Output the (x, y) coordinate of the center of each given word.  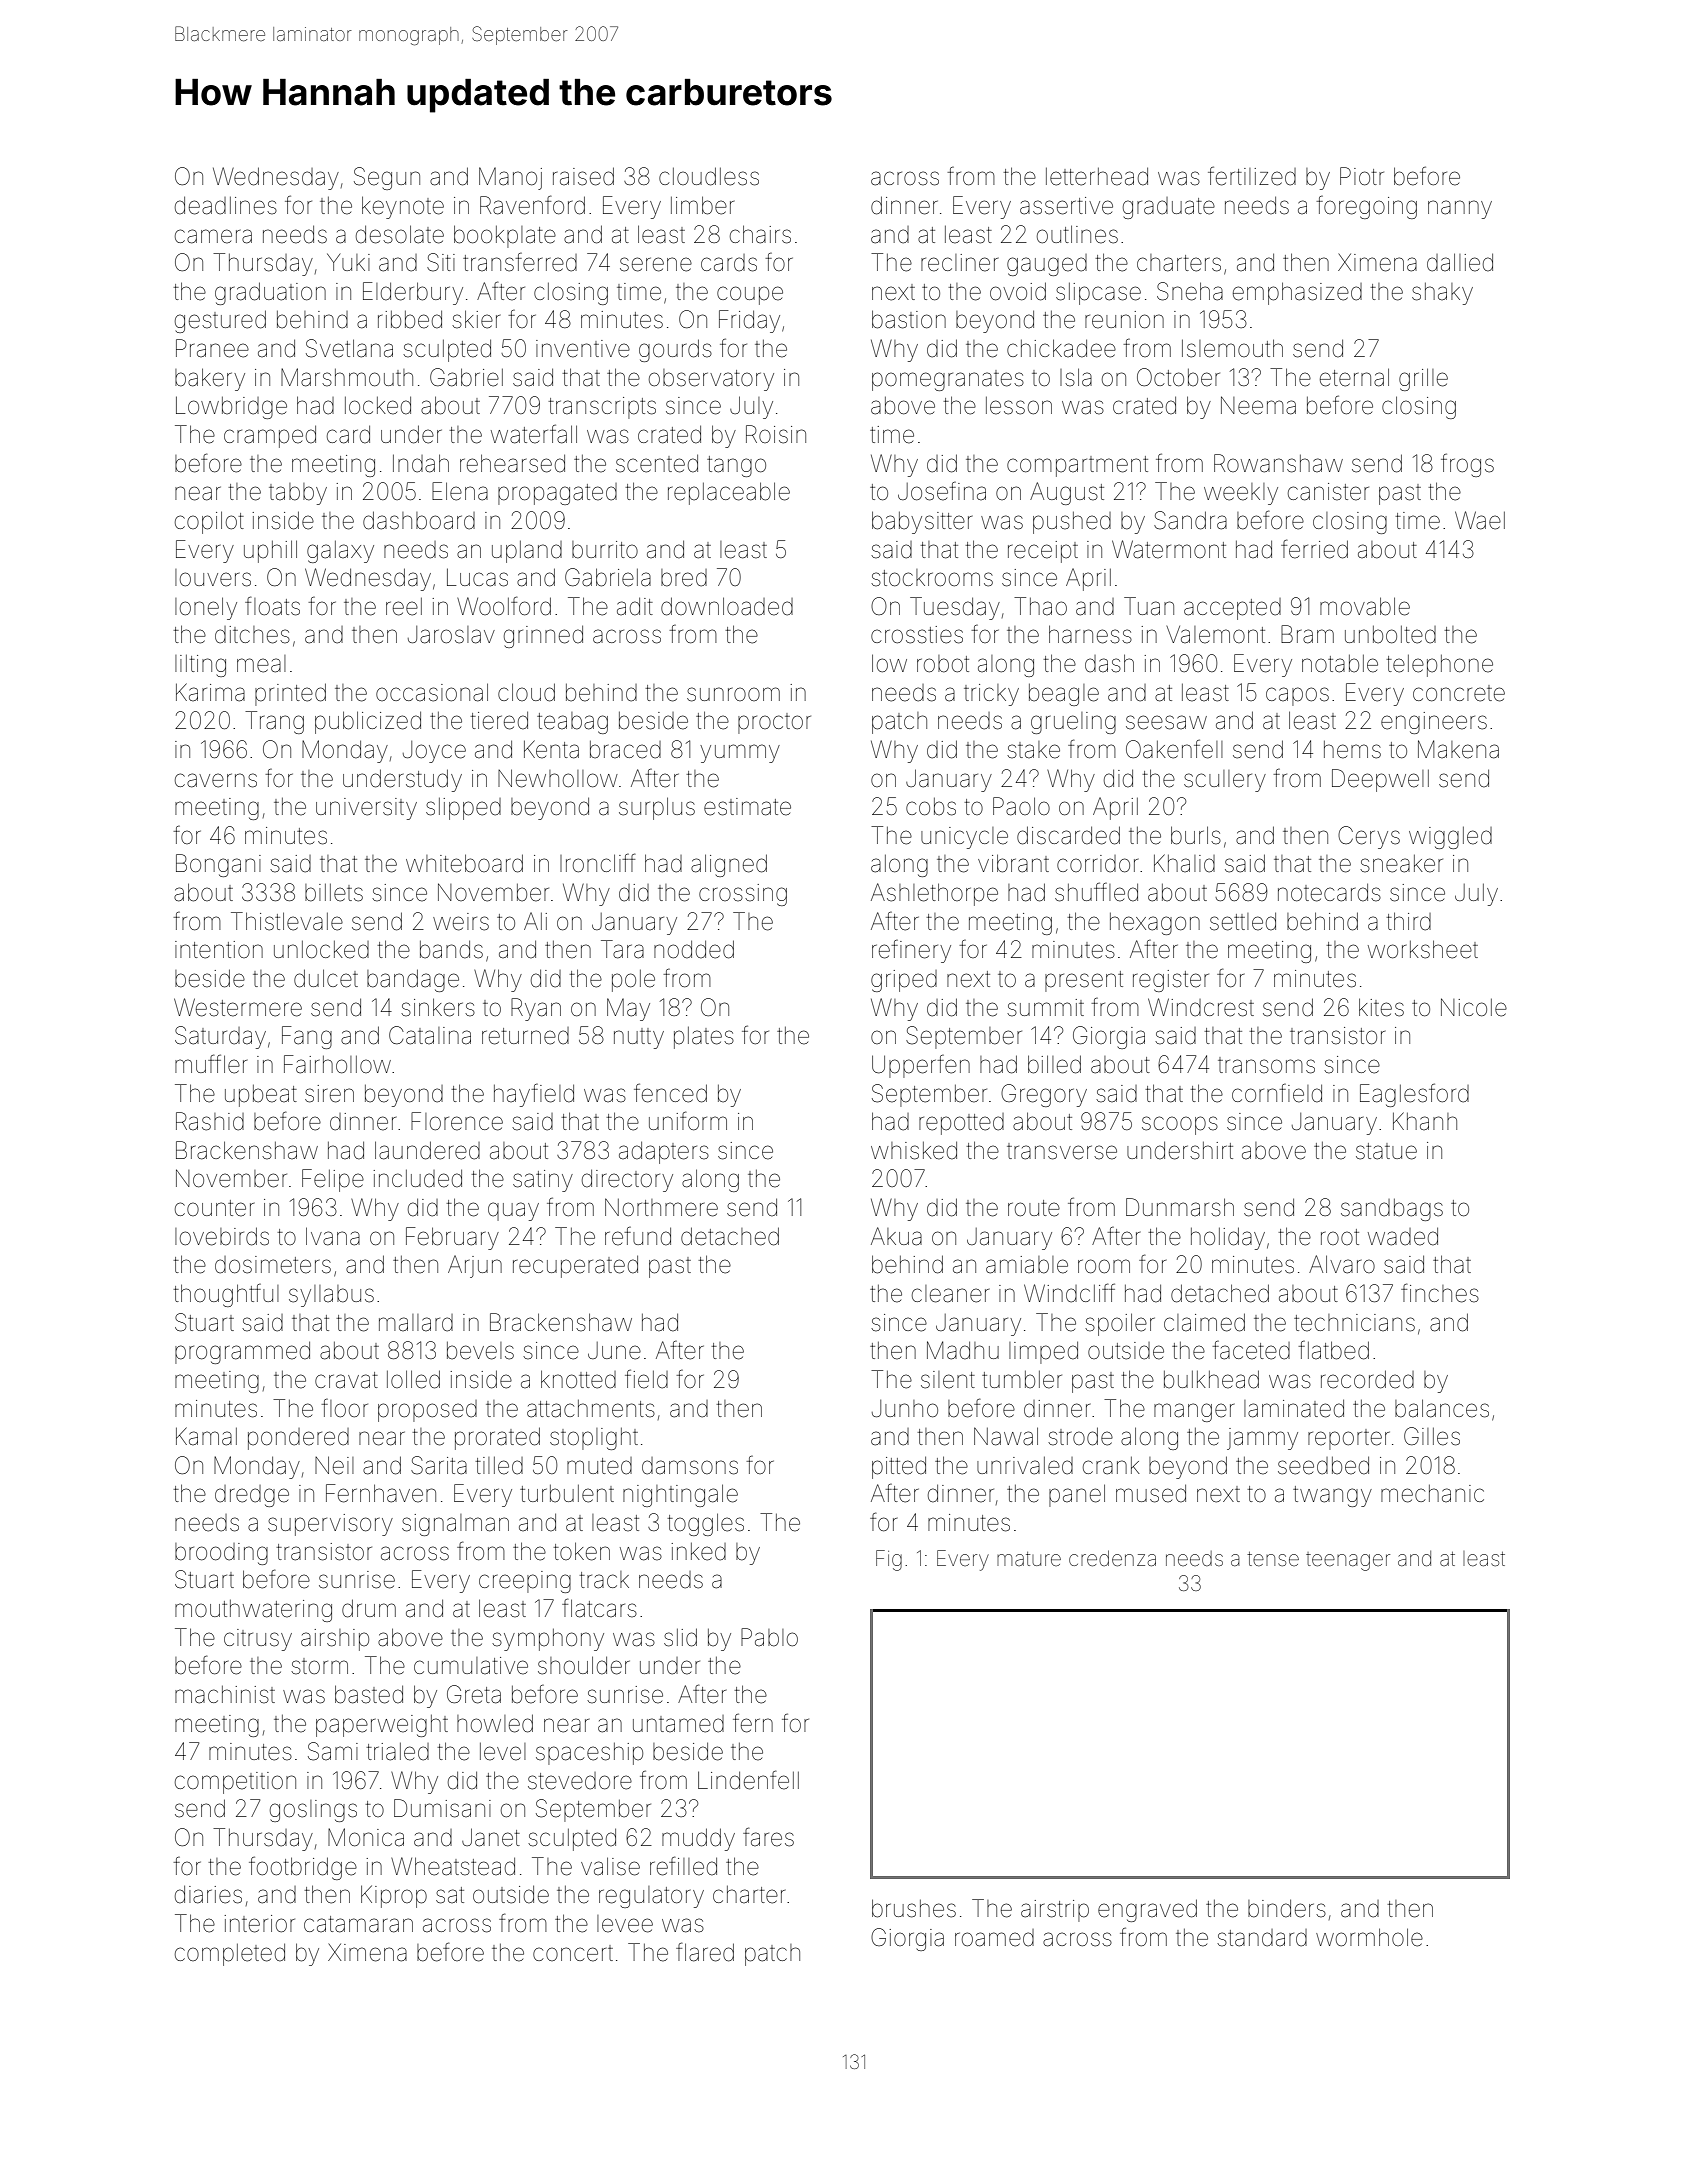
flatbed (1334, 1350)
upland (527, 552)
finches (1440, 1293)
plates (704, 1038)
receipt (1043, 552)
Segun (387, 178)
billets (334, 893)
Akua (896, 1236)
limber (702, 205)
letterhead (1097, 177)
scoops (1180, 1125)
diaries (208, 1895)
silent (948, 1380)
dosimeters (273, 1265)
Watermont (1169, 549)
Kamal (206, 1436)
